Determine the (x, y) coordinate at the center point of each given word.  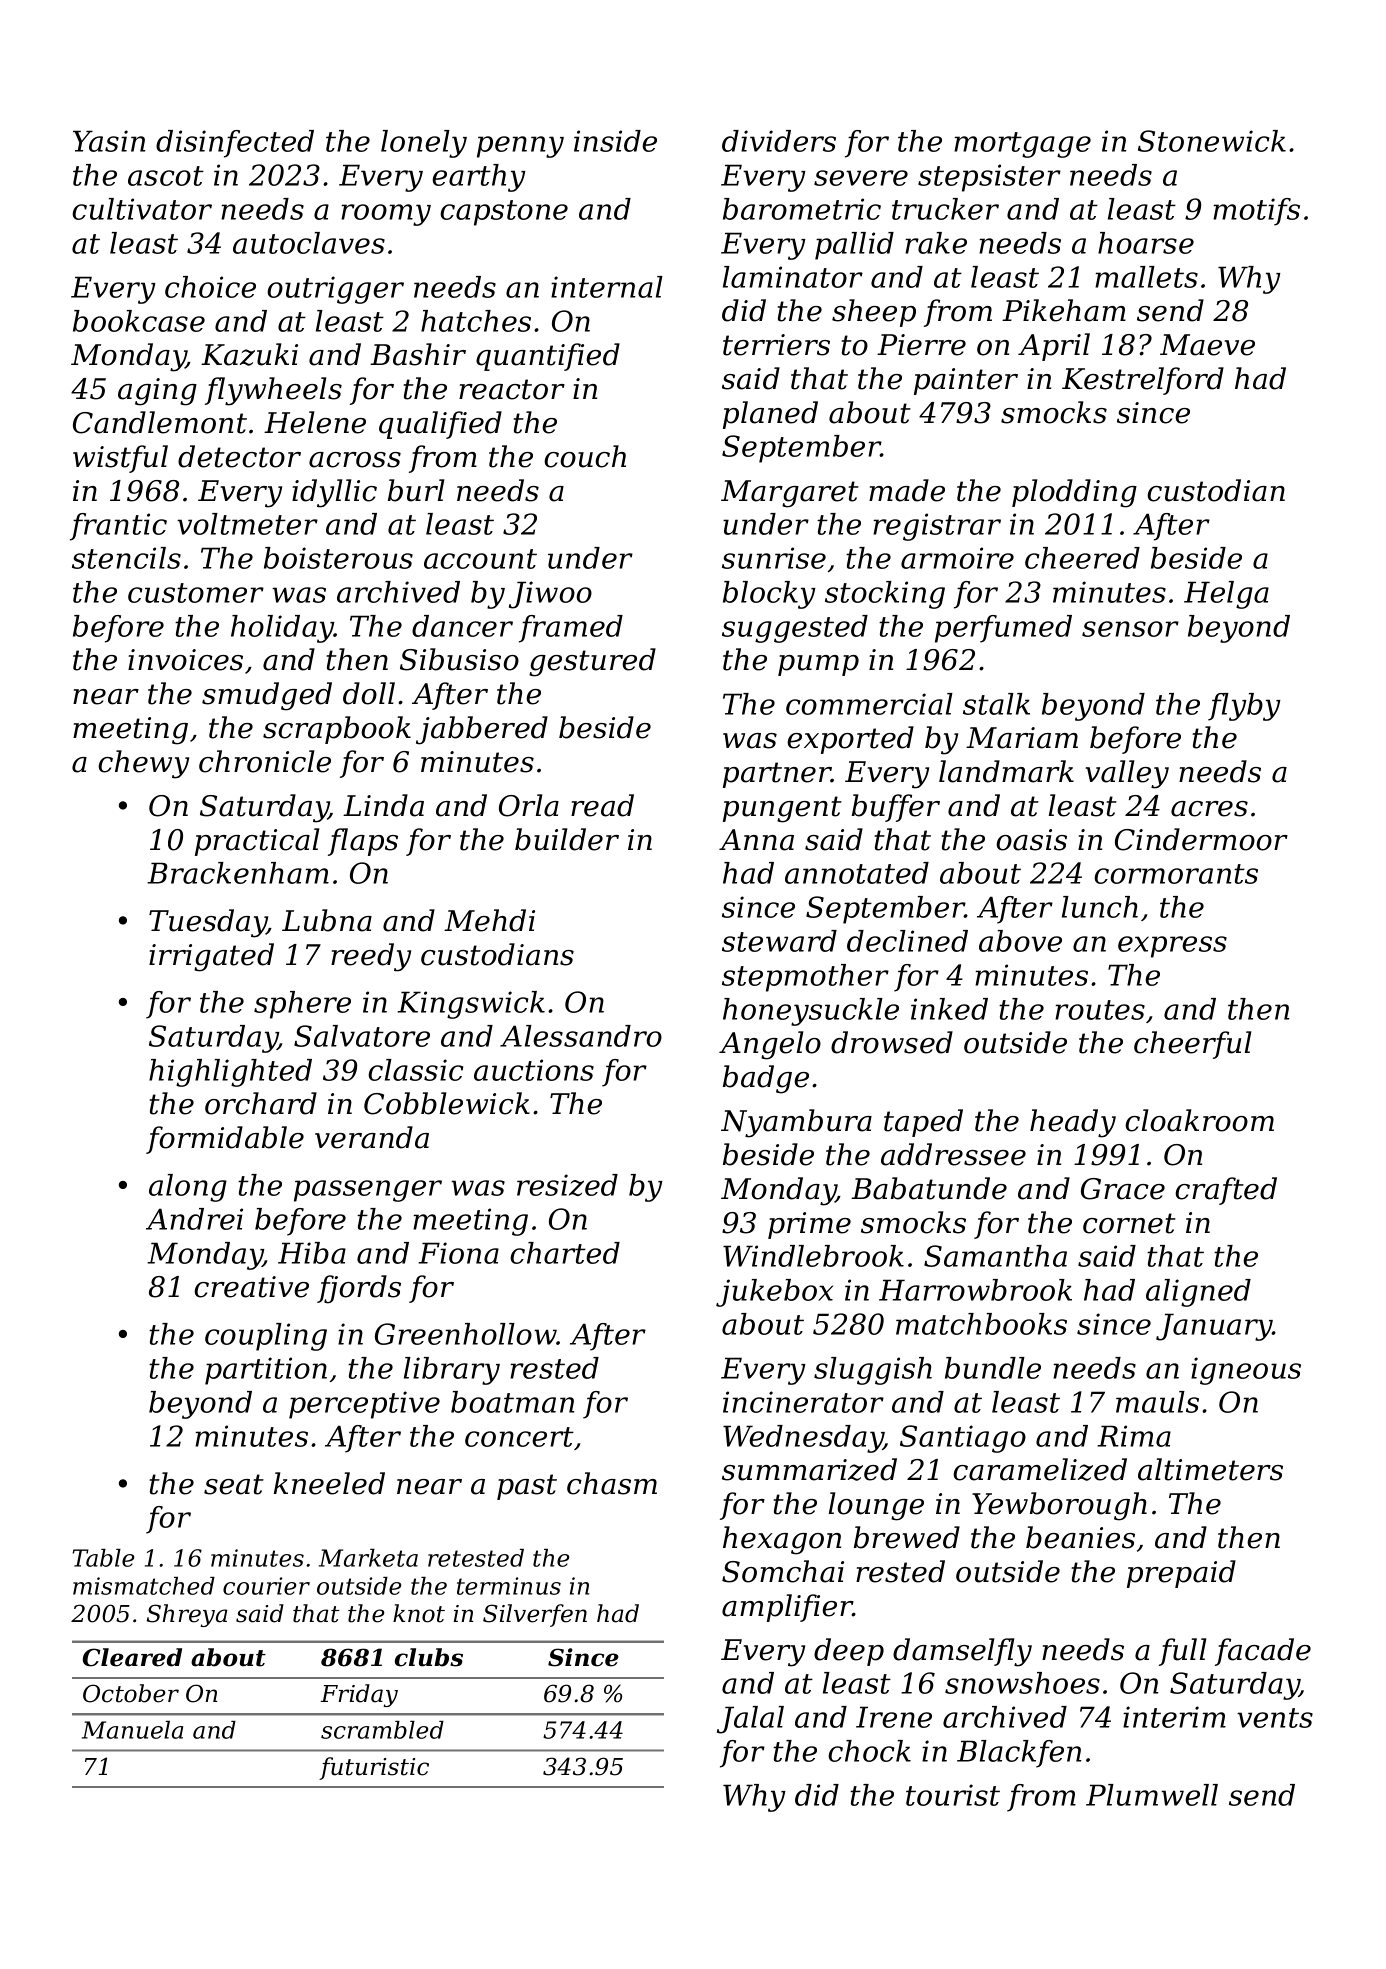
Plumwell (1152, 1795)
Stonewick (1212, 141)
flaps (363, 842)
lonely (424, 144)
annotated (857, 873)
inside (615, 141)
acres (1209, 809)
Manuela (132, 1730)
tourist (953, 1795)
